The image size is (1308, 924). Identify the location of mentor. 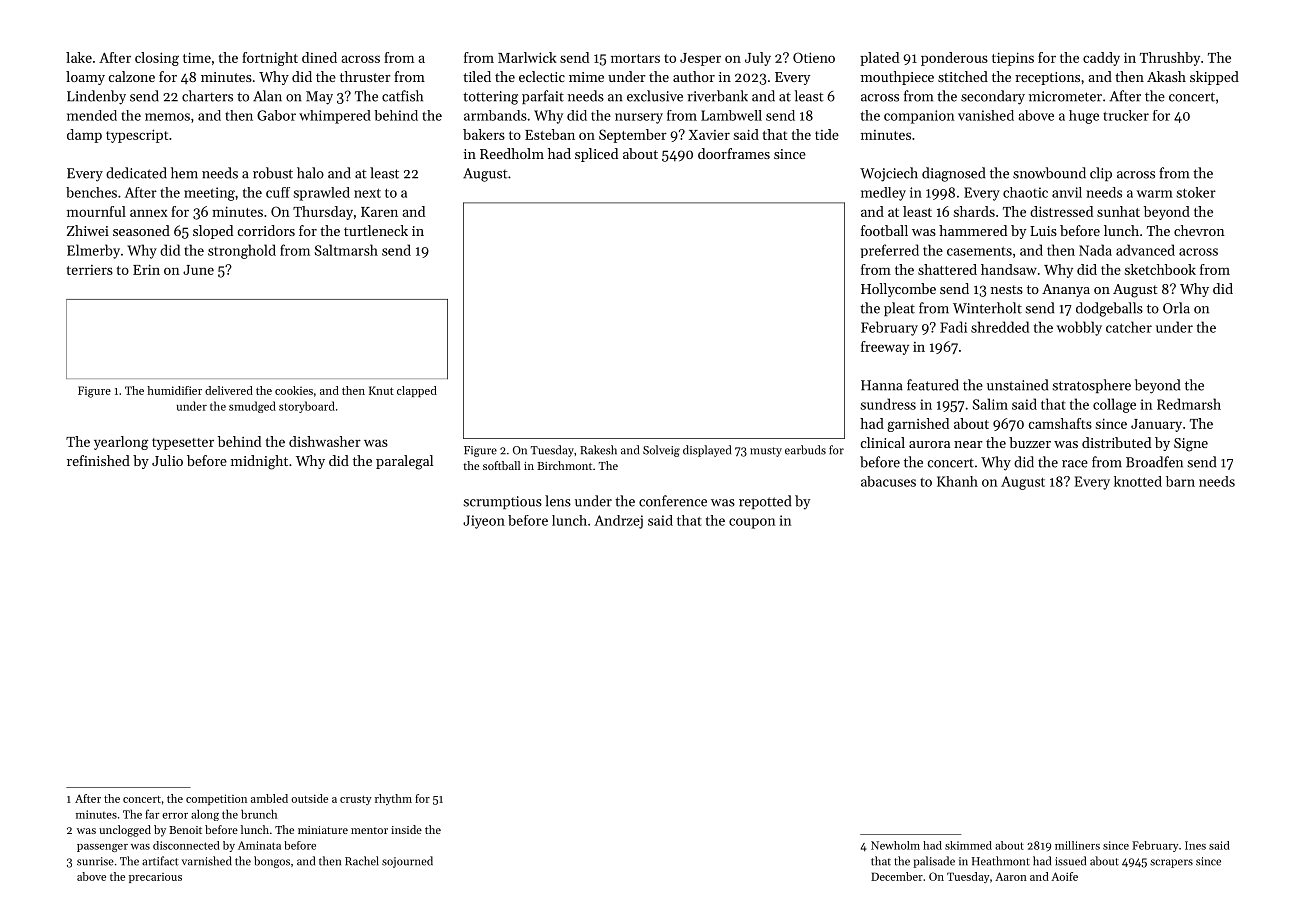
(369, 830).
